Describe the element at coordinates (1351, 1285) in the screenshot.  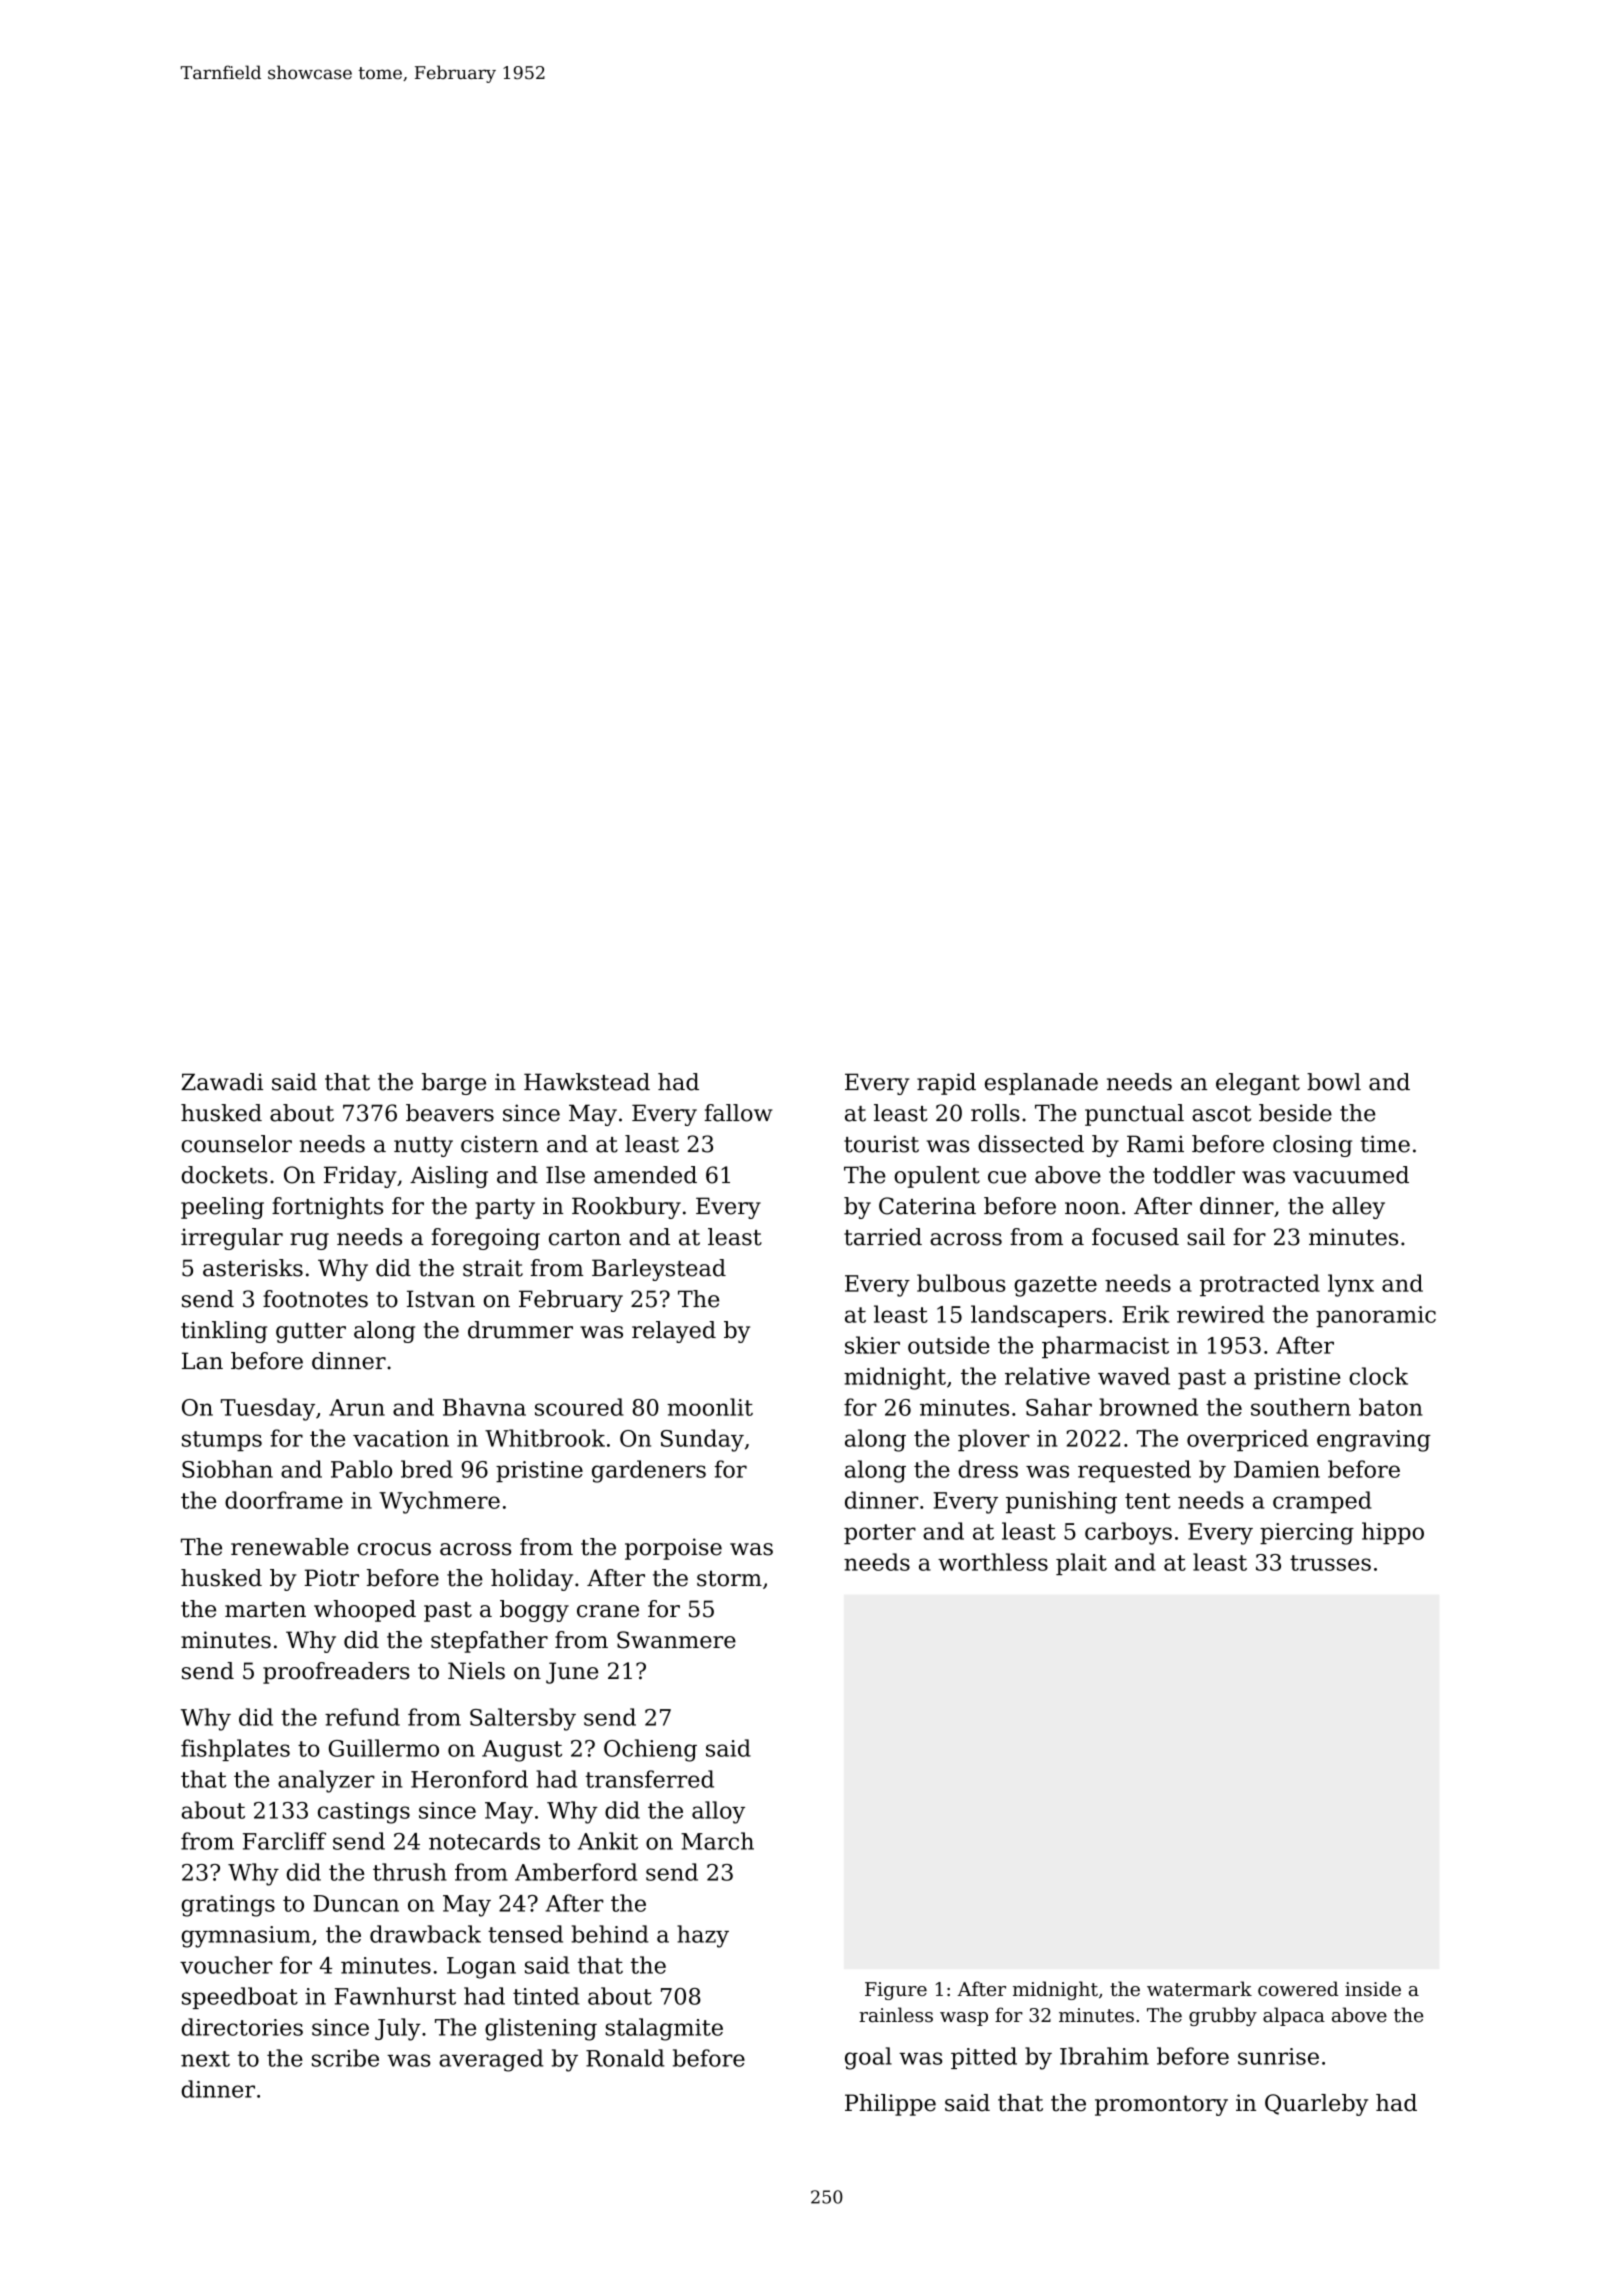
I see `lynx` at that location.
